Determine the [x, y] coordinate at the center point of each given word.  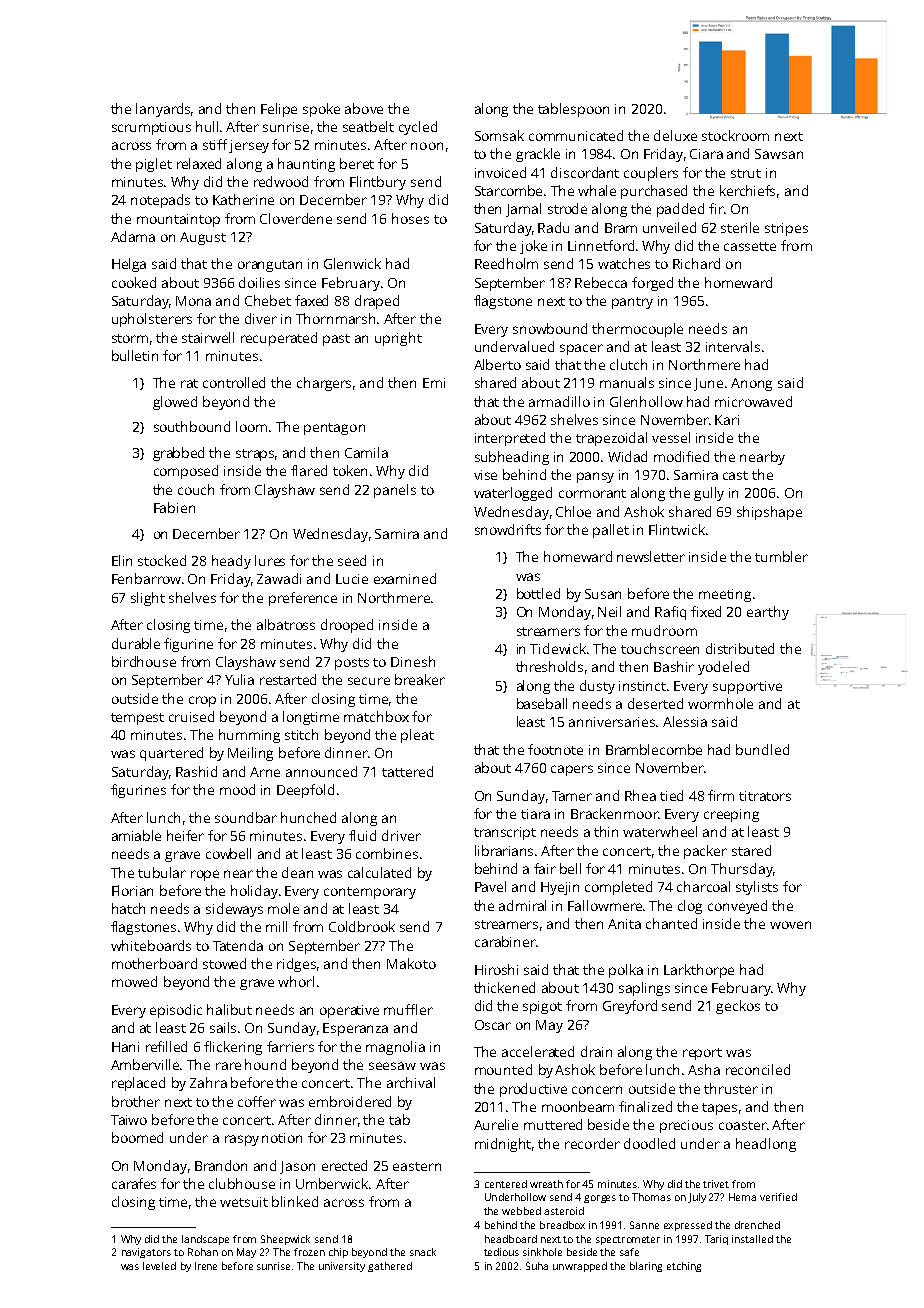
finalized [645, 1106]
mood [237, 789]
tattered [407, 771]
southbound [192, 426]
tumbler [781, 556]
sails [223, 1027]
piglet [154, 165]
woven [790, 925]
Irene [206, 1266]
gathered [390, 1267]
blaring [646, 1267]
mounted [503, 1069]
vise [485, 475]
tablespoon [573, 110]
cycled [418, 128]
